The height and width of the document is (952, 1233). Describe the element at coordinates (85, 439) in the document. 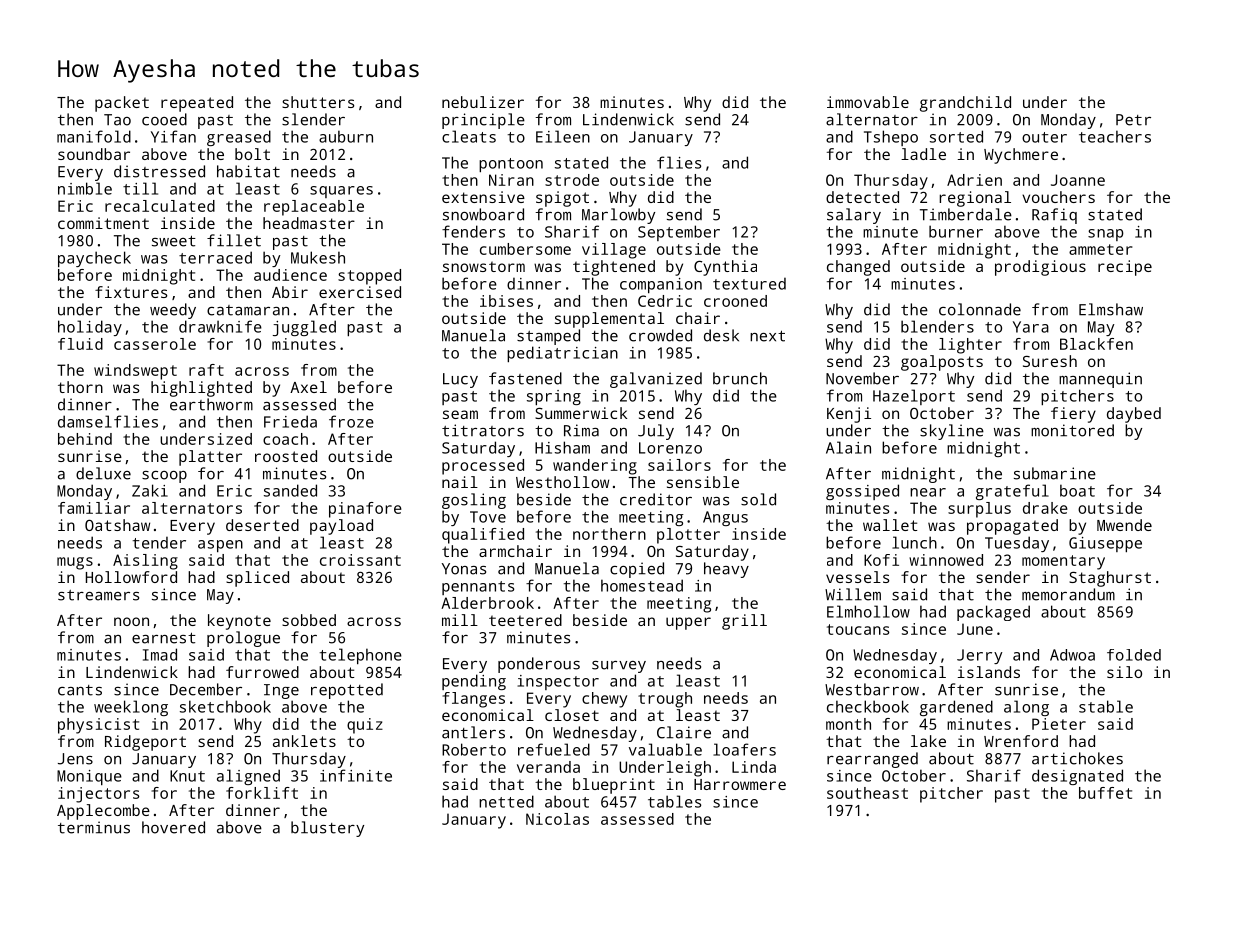

I see `behind` at that location.
